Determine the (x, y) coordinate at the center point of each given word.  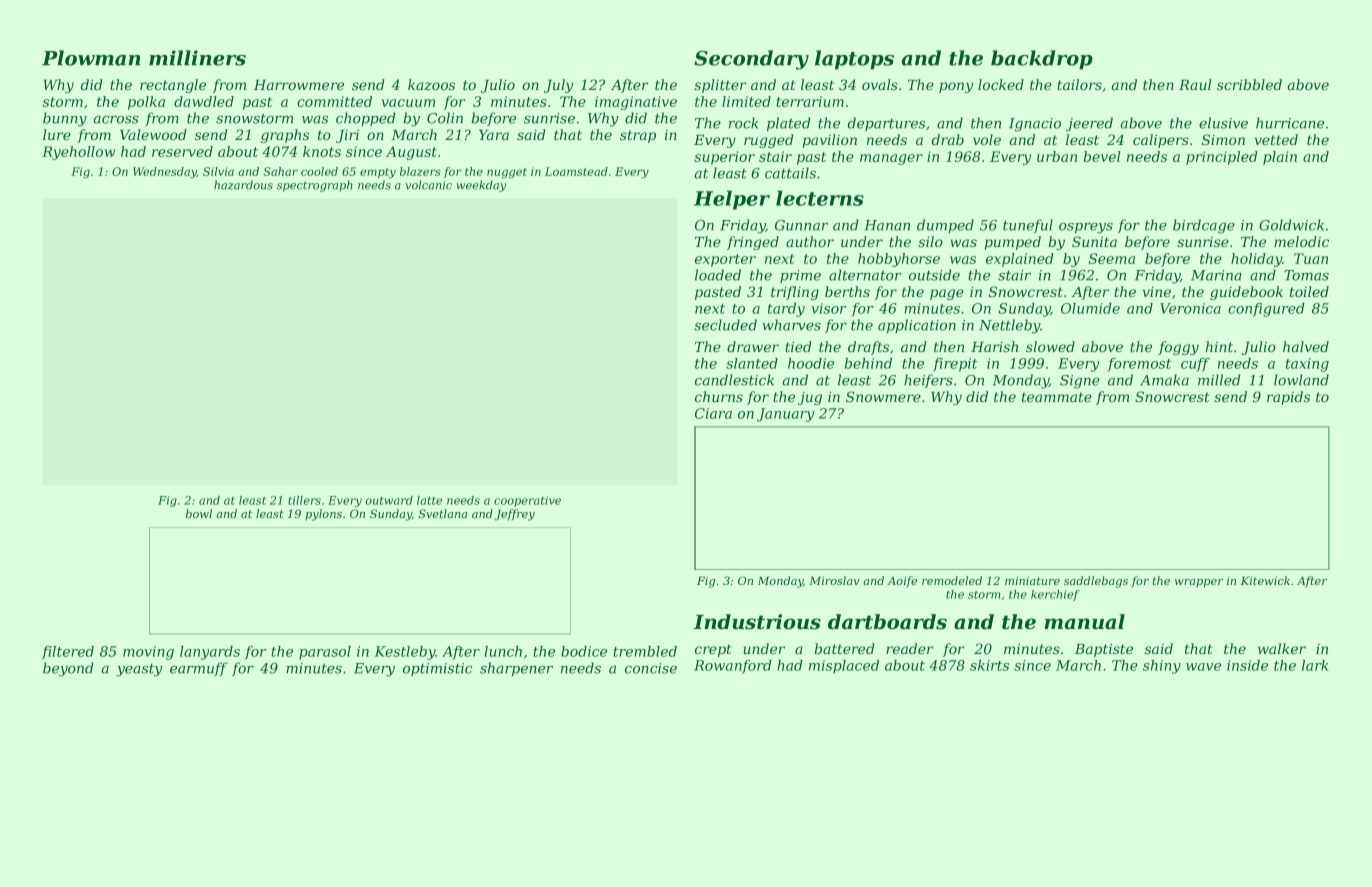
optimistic (437, 669)
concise (651, 668)
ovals (880, 84)
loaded (718, 275)
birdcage (1204, 226)
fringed (753, 243)
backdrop (1042, 60)
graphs (285, 136)
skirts (989, 665)
